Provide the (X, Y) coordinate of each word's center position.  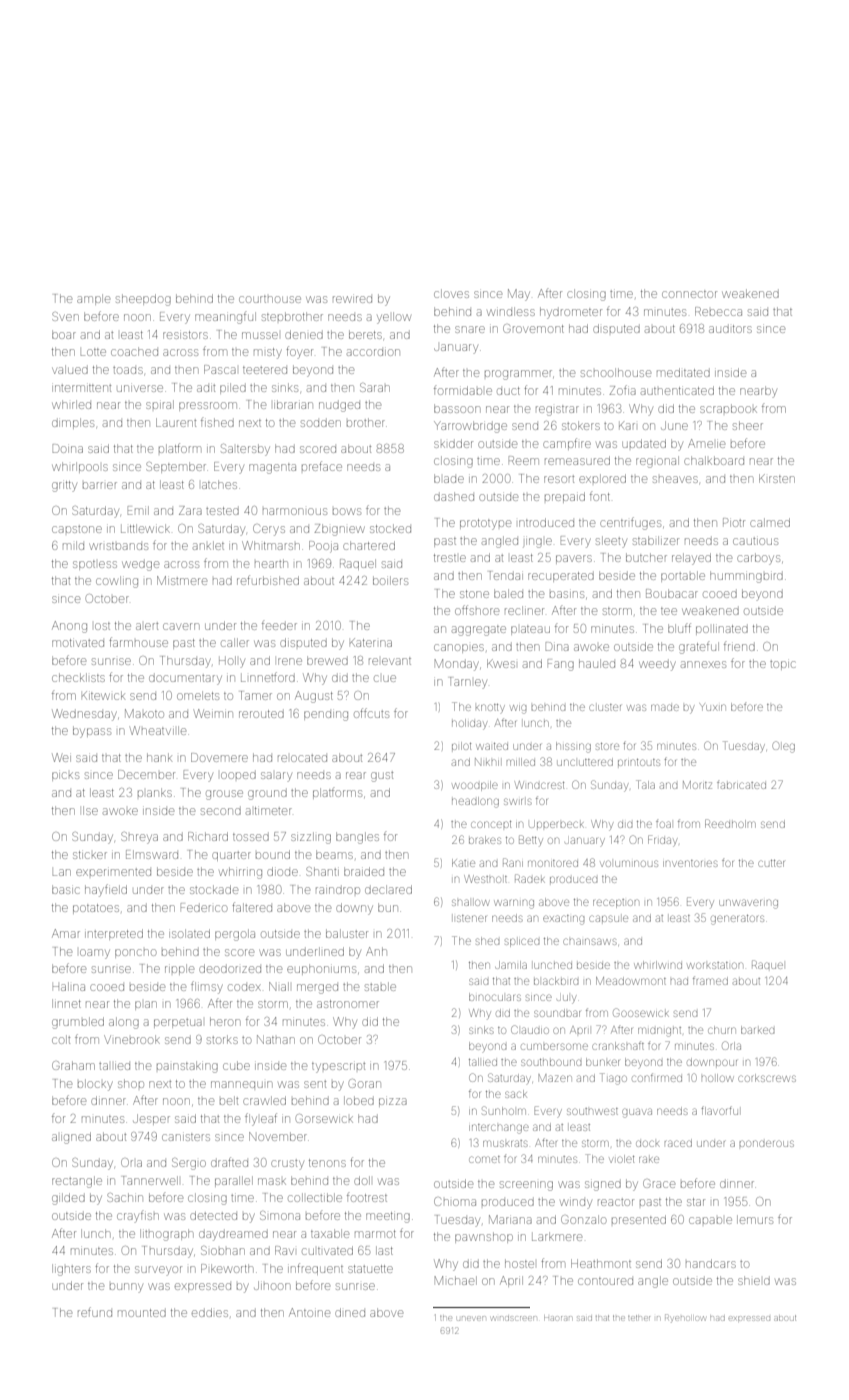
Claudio (530, 1029)
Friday (662, 841)
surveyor (158, 1271)
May (519, 295)
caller (235, 642)
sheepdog (143, 300)
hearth (271, 563)
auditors (730, 329)
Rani (513, 862)
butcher (646, 557)
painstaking (187, 1067)
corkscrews (767, 1078)
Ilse (90, 810)
